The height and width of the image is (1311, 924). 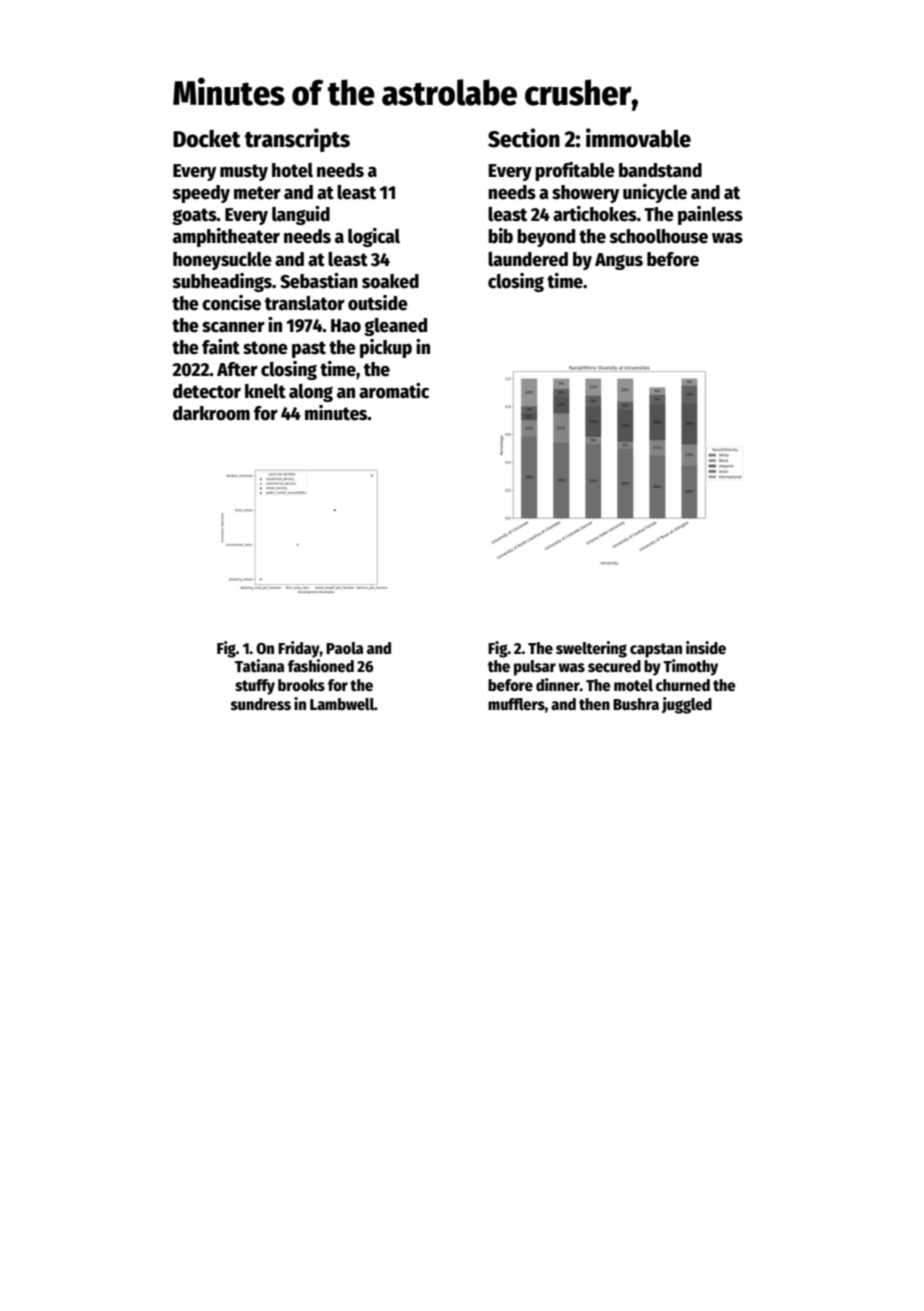 I want to click on stuffy, so click(x=255, y=687).
